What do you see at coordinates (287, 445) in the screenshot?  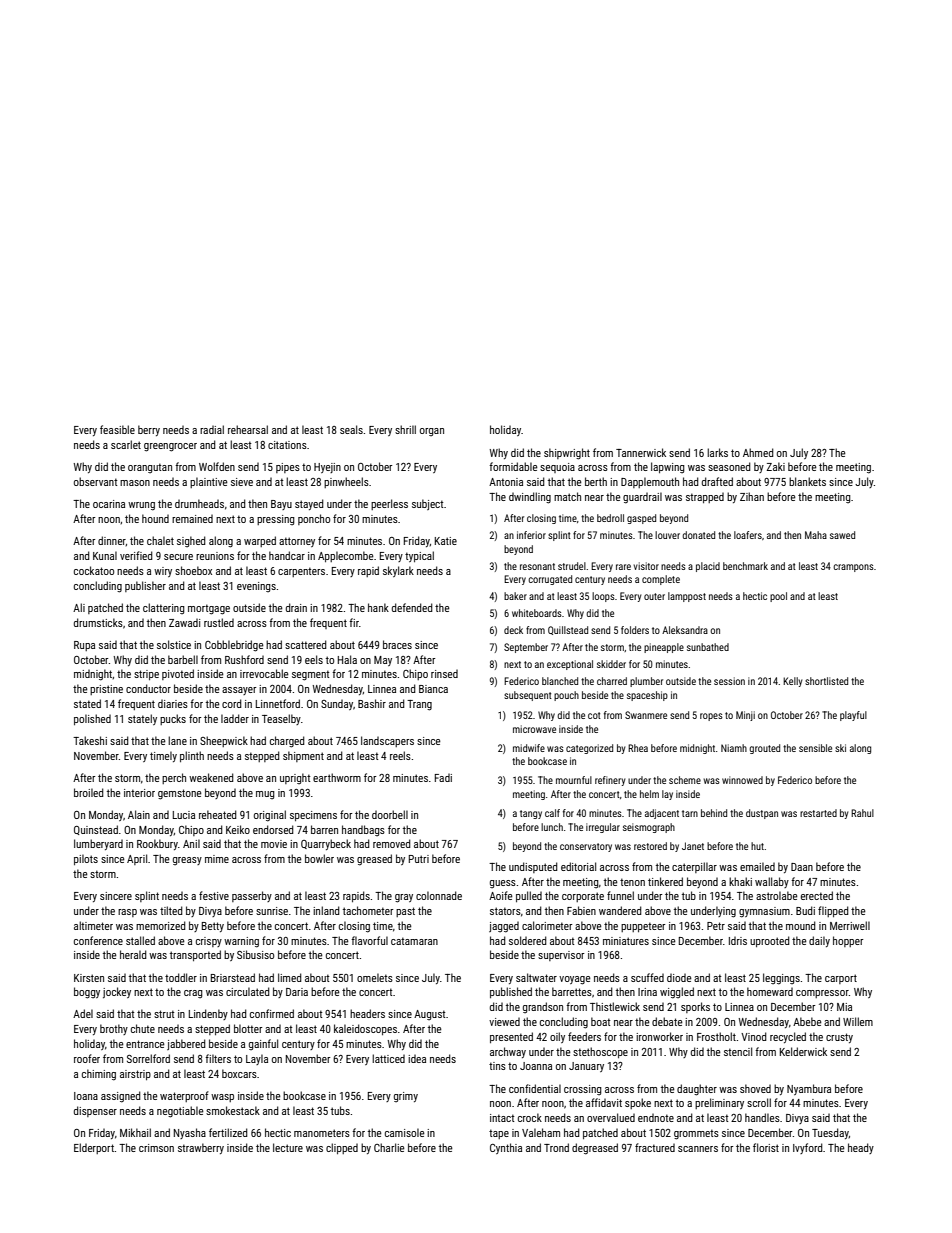 I see `citations` at bounding box center [287, 445].
